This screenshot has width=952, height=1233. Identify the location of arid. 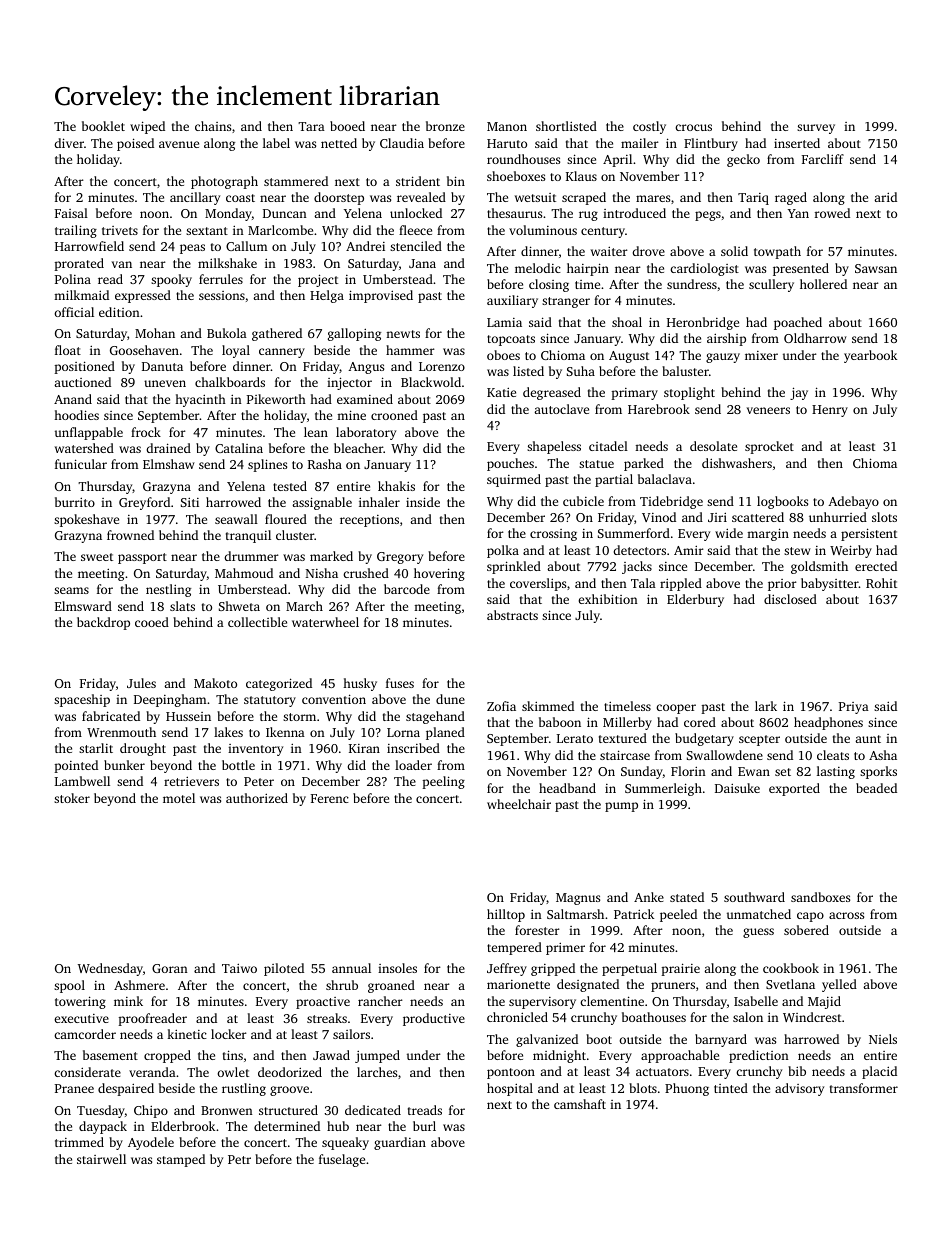
(885, 197).
